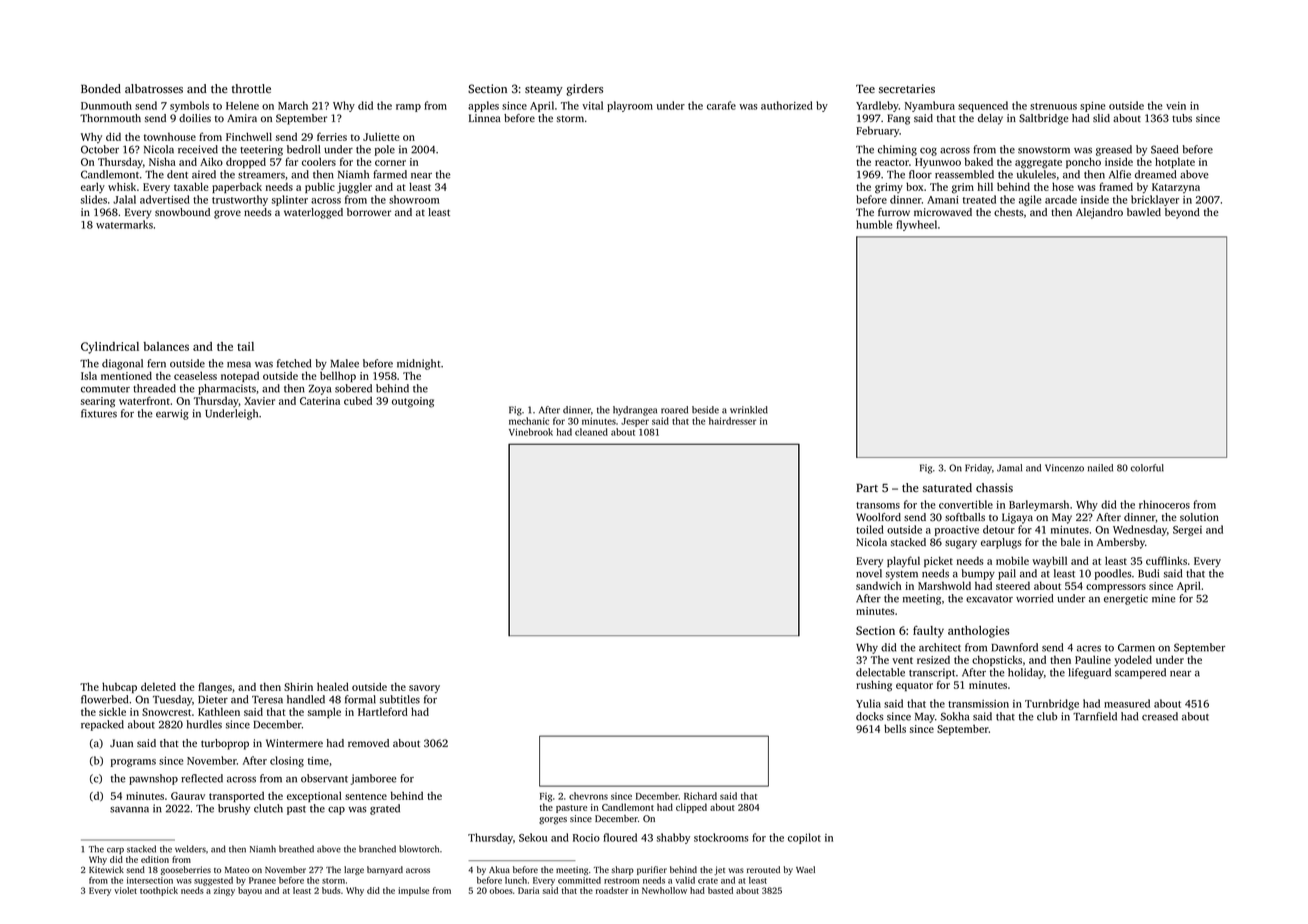  Describe the element at coordinates (584, 90) in the image. I see `girders` at that location.
